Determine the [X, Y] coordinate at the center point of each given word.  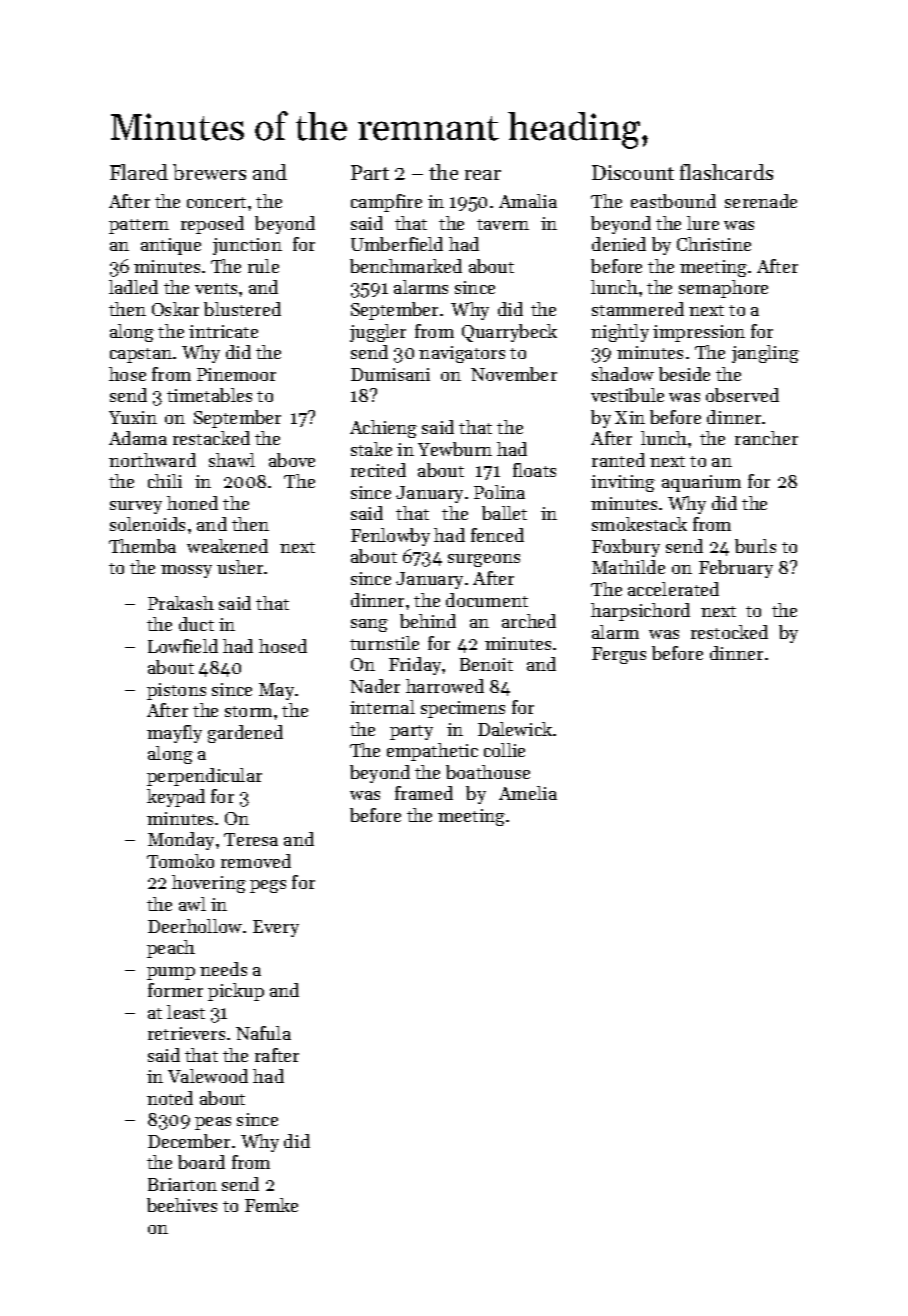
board [201, 1162]
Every [276, 928]
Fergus [619, 655]
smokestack [639, 524]
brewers [209, 172]
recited [378, 470]
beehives [182, 1205]
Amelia [528, 793]
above [292, 460]
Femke [271, 1205]
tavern [503, 224]
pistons [176, 691]
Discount [633, 172]
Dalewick [515, 729]
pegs [268, 886]
